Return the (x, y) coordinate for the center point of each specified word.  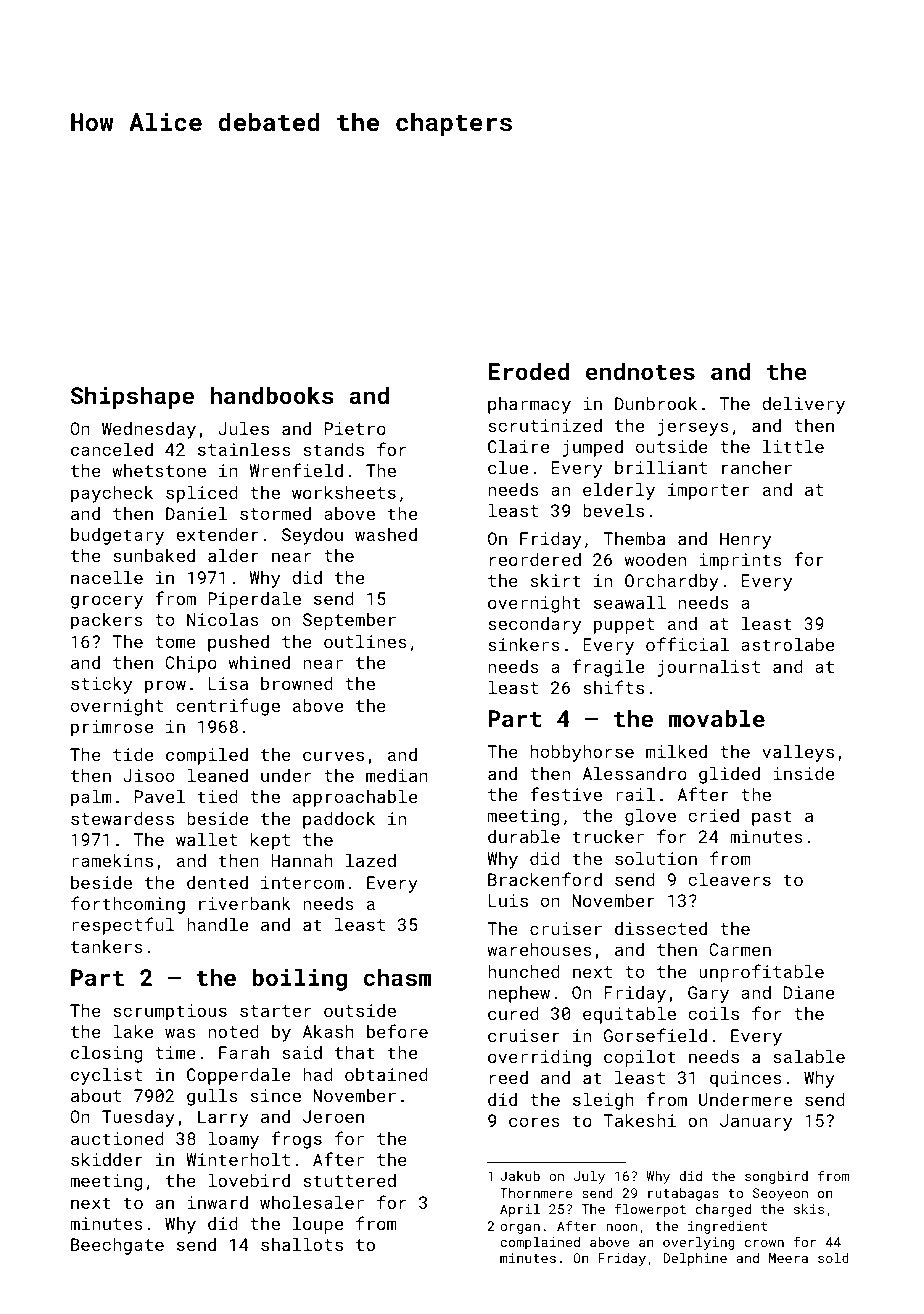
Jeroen (333, 1116)
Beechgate (117, 1246)
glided (729, 775)
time (175, 1052)
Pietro (355, 428)
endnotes (640, 371)
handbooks (272, 395)
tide (133, 754)
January (756, 1122)
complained (540, 1243)
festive (566, 794)
